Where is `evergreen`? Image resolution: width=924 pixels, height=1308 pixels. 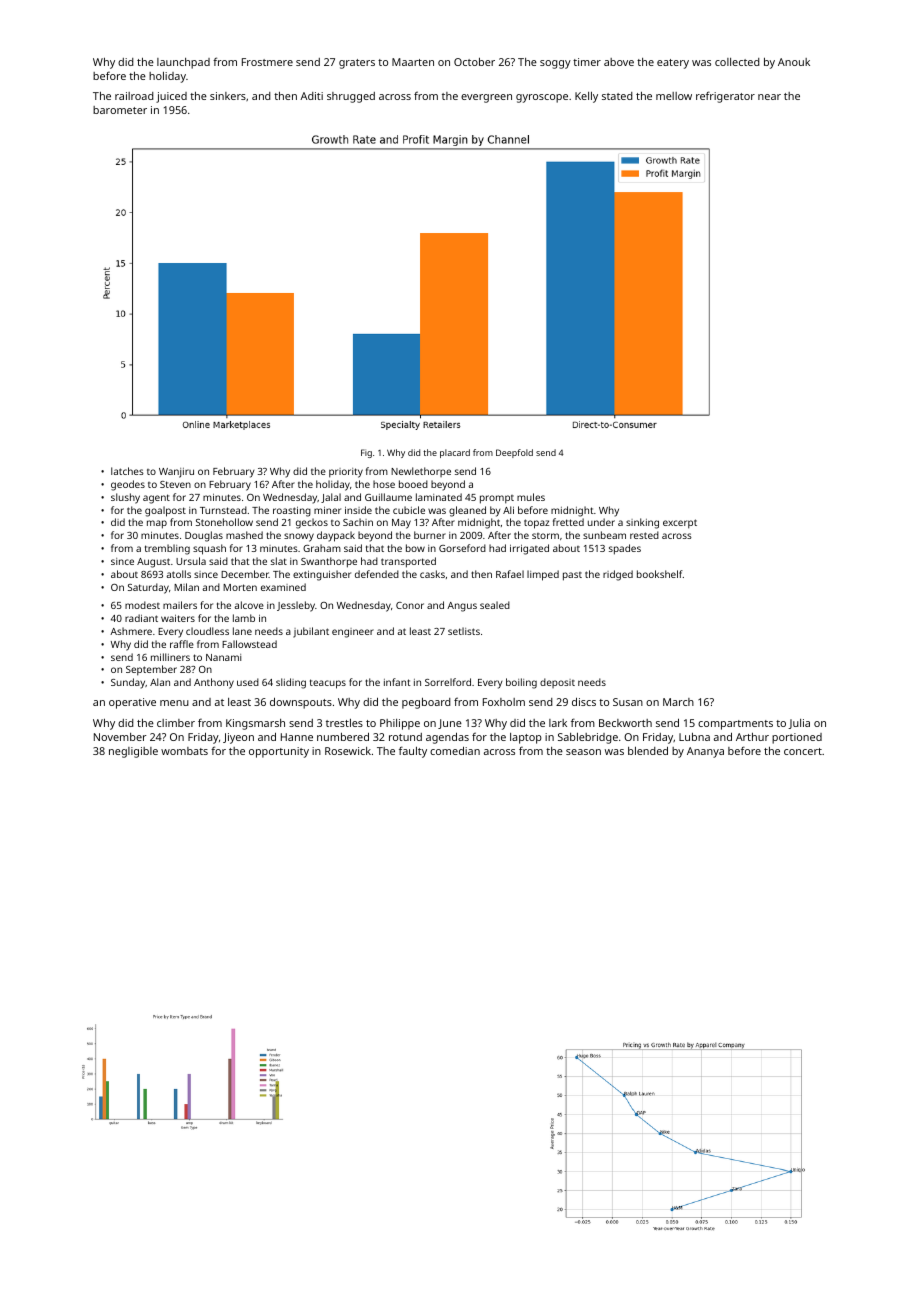
evergreen is located at coordinates (486, 98).
